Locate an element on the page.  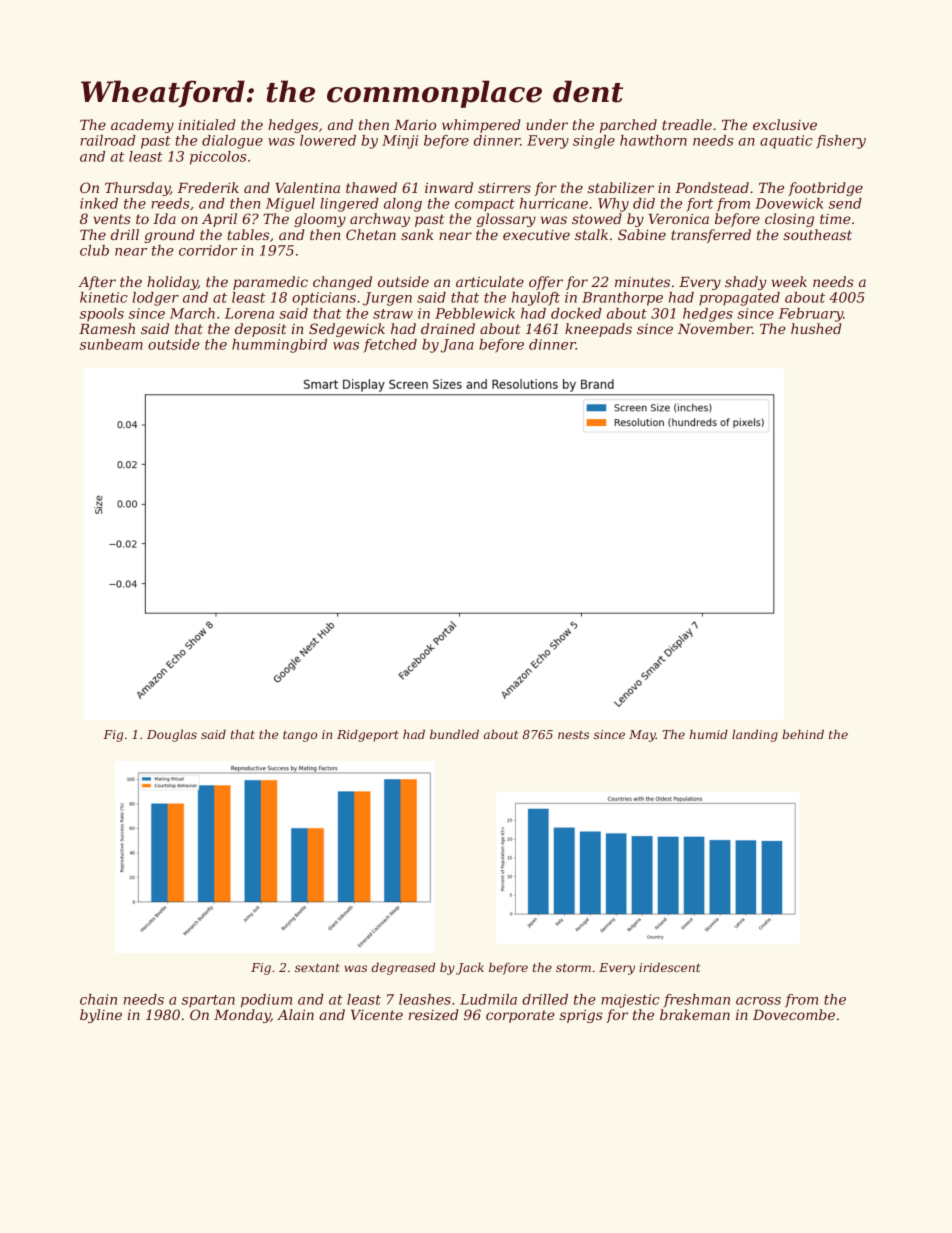
exclusive is located at coordinates (785, 124).
